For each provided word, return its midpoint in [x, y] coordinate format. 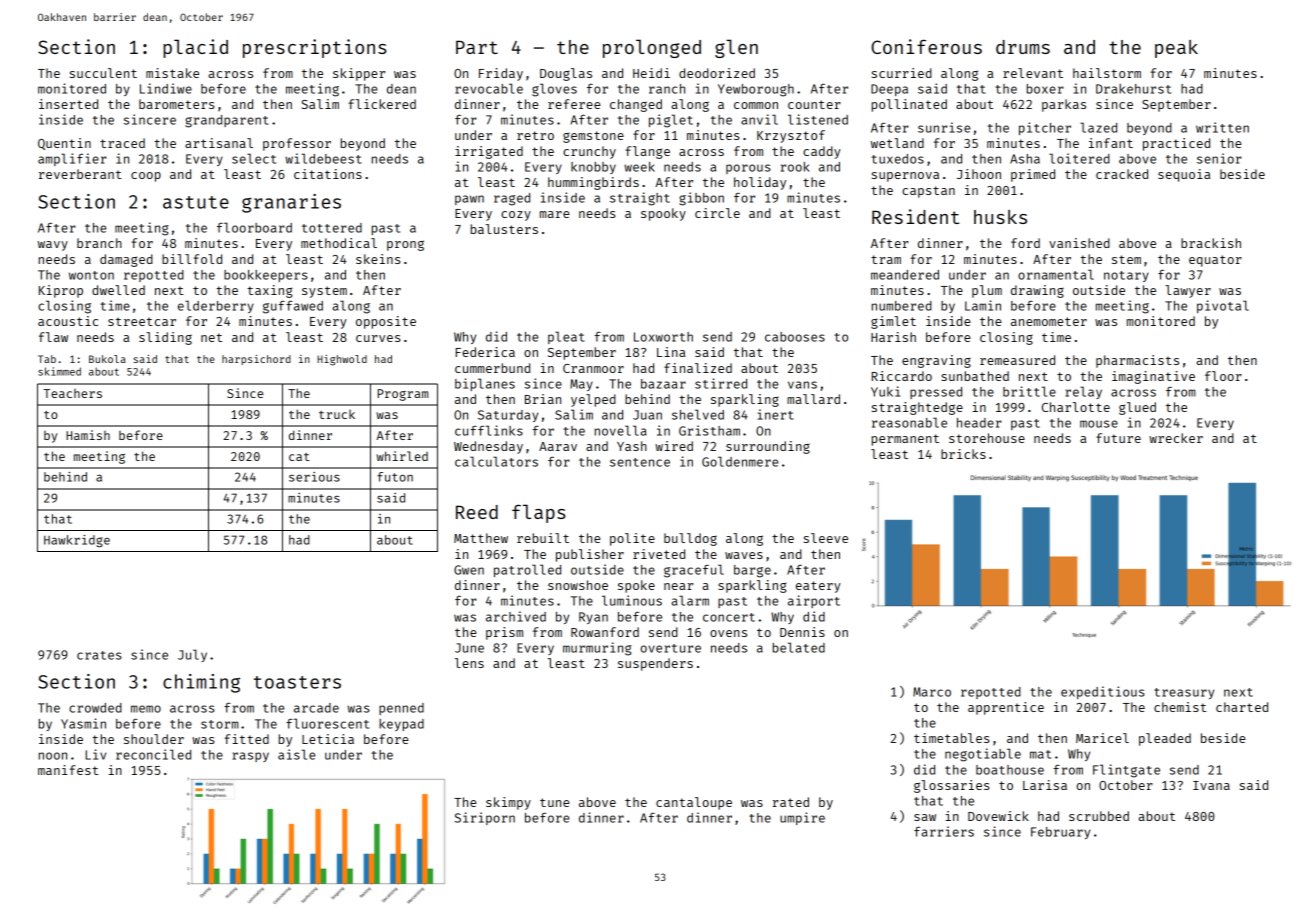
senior [1219, 158]
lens [469, 663]
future [1118, 438]
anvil [759, 119]
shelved [698, 414]
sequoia [1184, 175]
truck [337, 414]
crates [99, 655]
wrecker [1176, 438]
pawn [469, 200]
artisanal [219, 143]
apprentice [1006, 708]
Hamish [88, 435]
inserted [68, 104]
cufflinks [489, 430]
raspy [251, 757]
